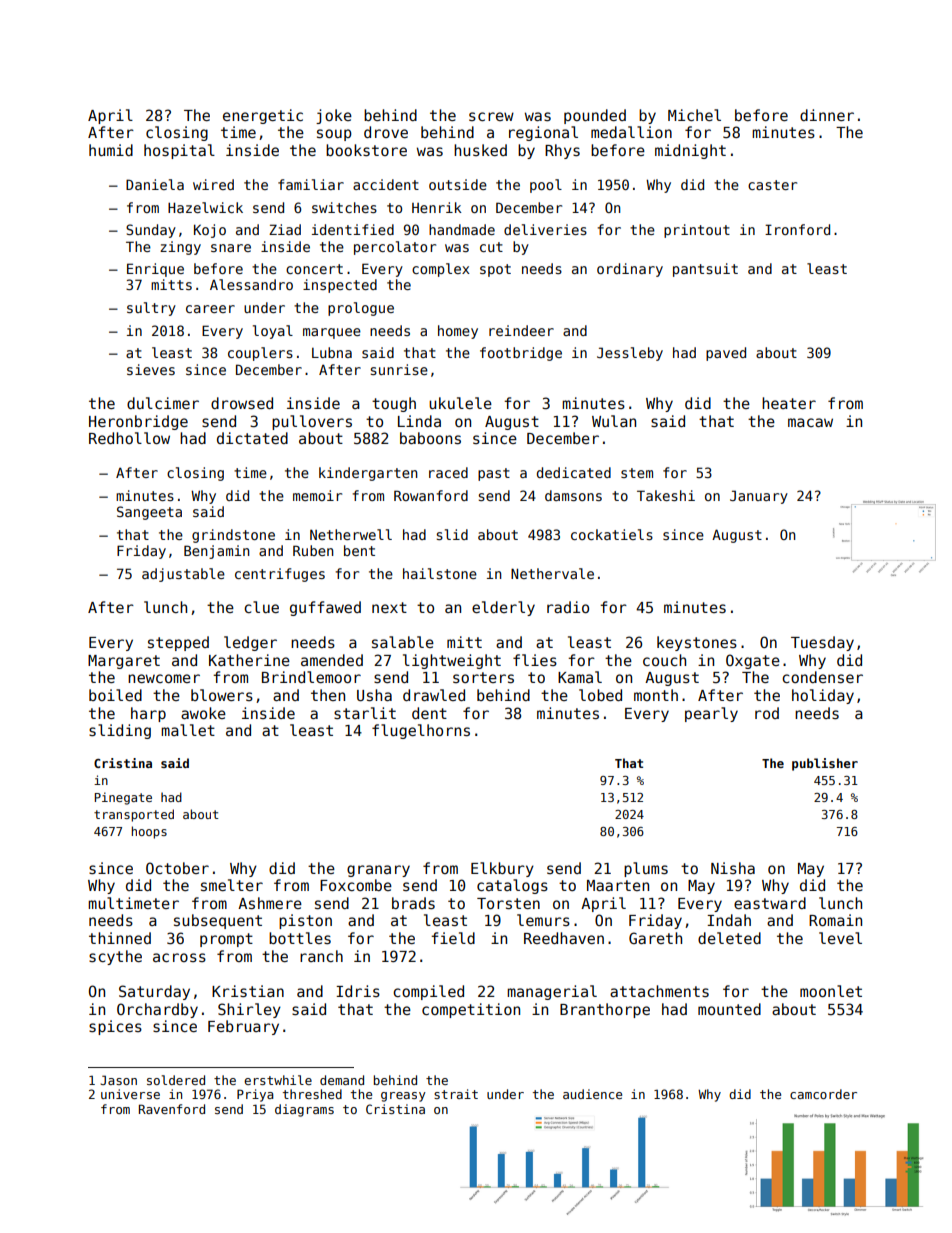 The width and height of the document is (952, 1233). Describe the element at coordinates (389, 607) in the document. I see `next` at that location.
